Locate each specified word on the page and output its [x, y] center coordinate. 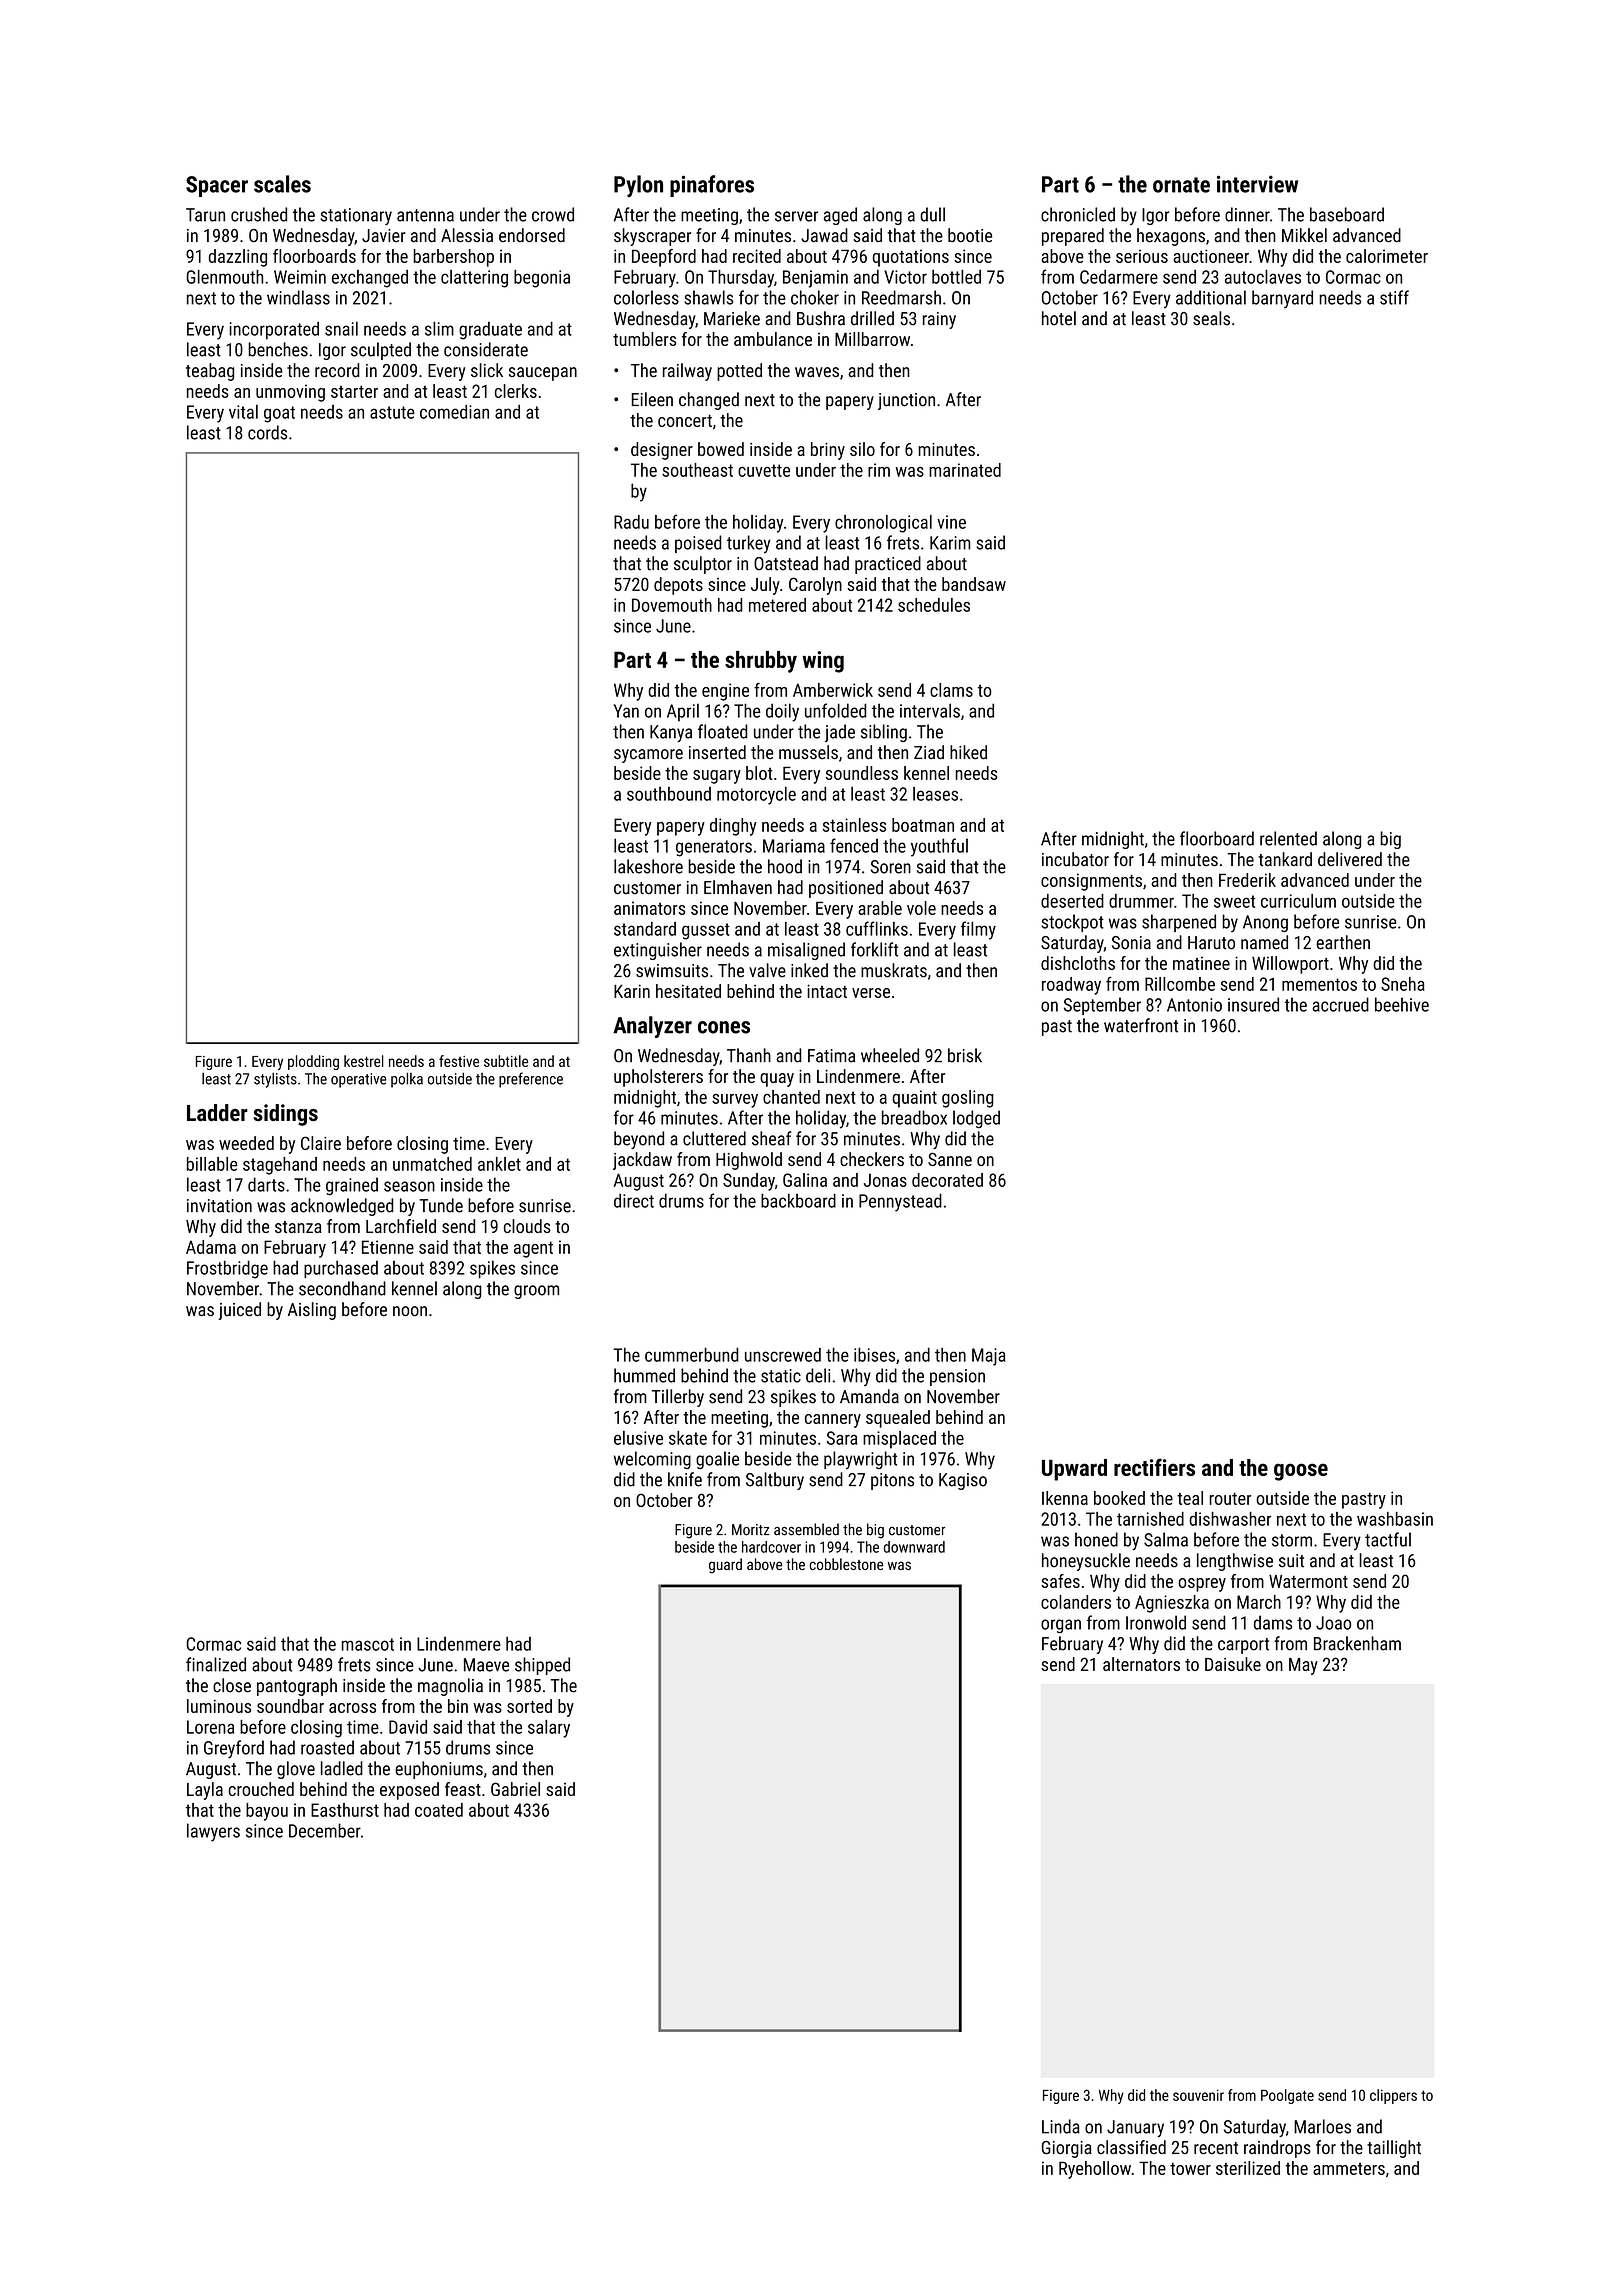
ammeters [1349, 2169]
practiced [888, 565]
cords [267, 432]
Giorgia [1067, 2149]
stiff [1394, 297]
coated [439, 1810]
